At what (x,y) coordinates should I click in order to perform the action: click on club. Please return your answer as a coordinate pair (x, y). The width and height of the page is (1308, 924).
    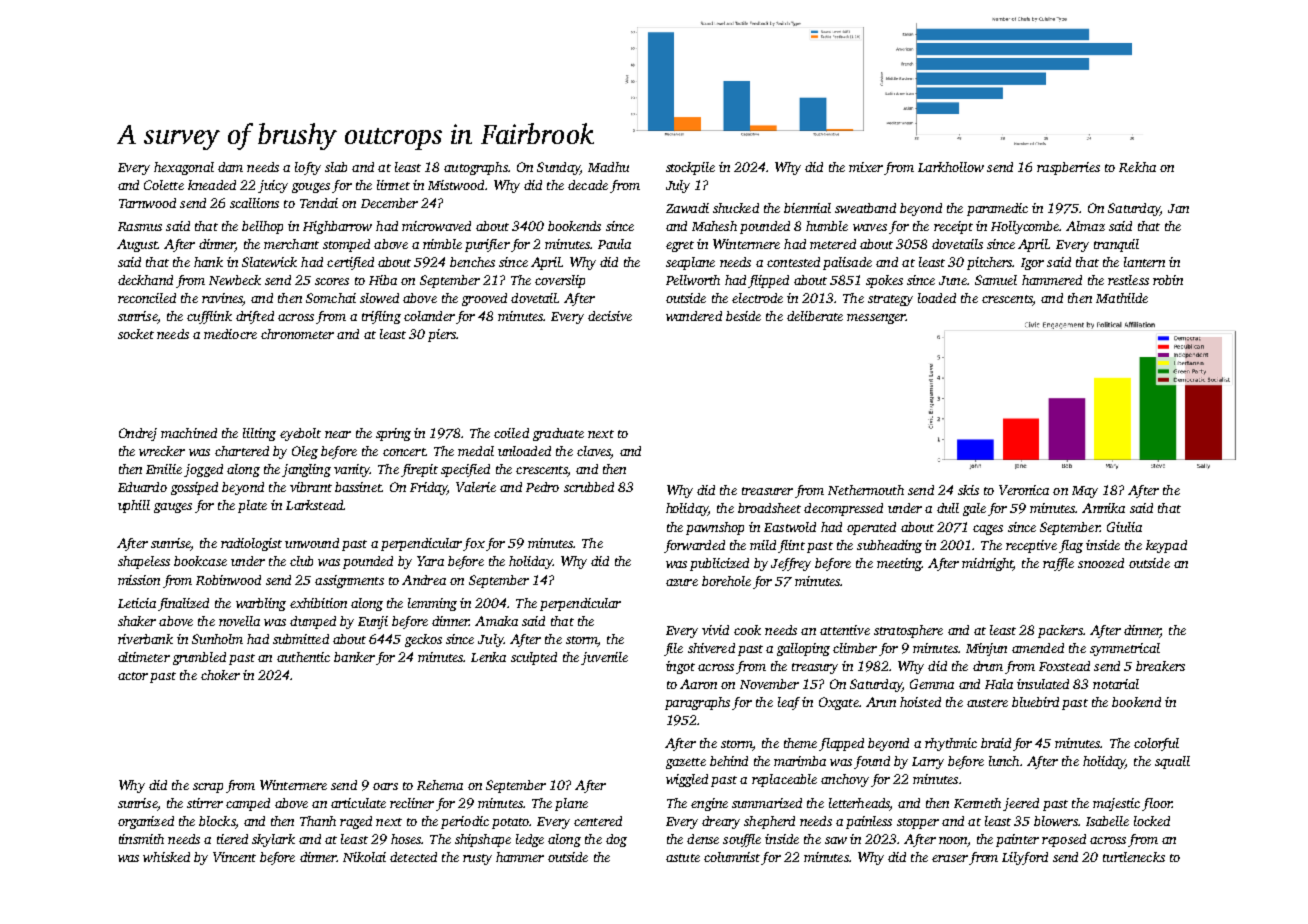
    Looking at the image, I should click on (301, 561).
